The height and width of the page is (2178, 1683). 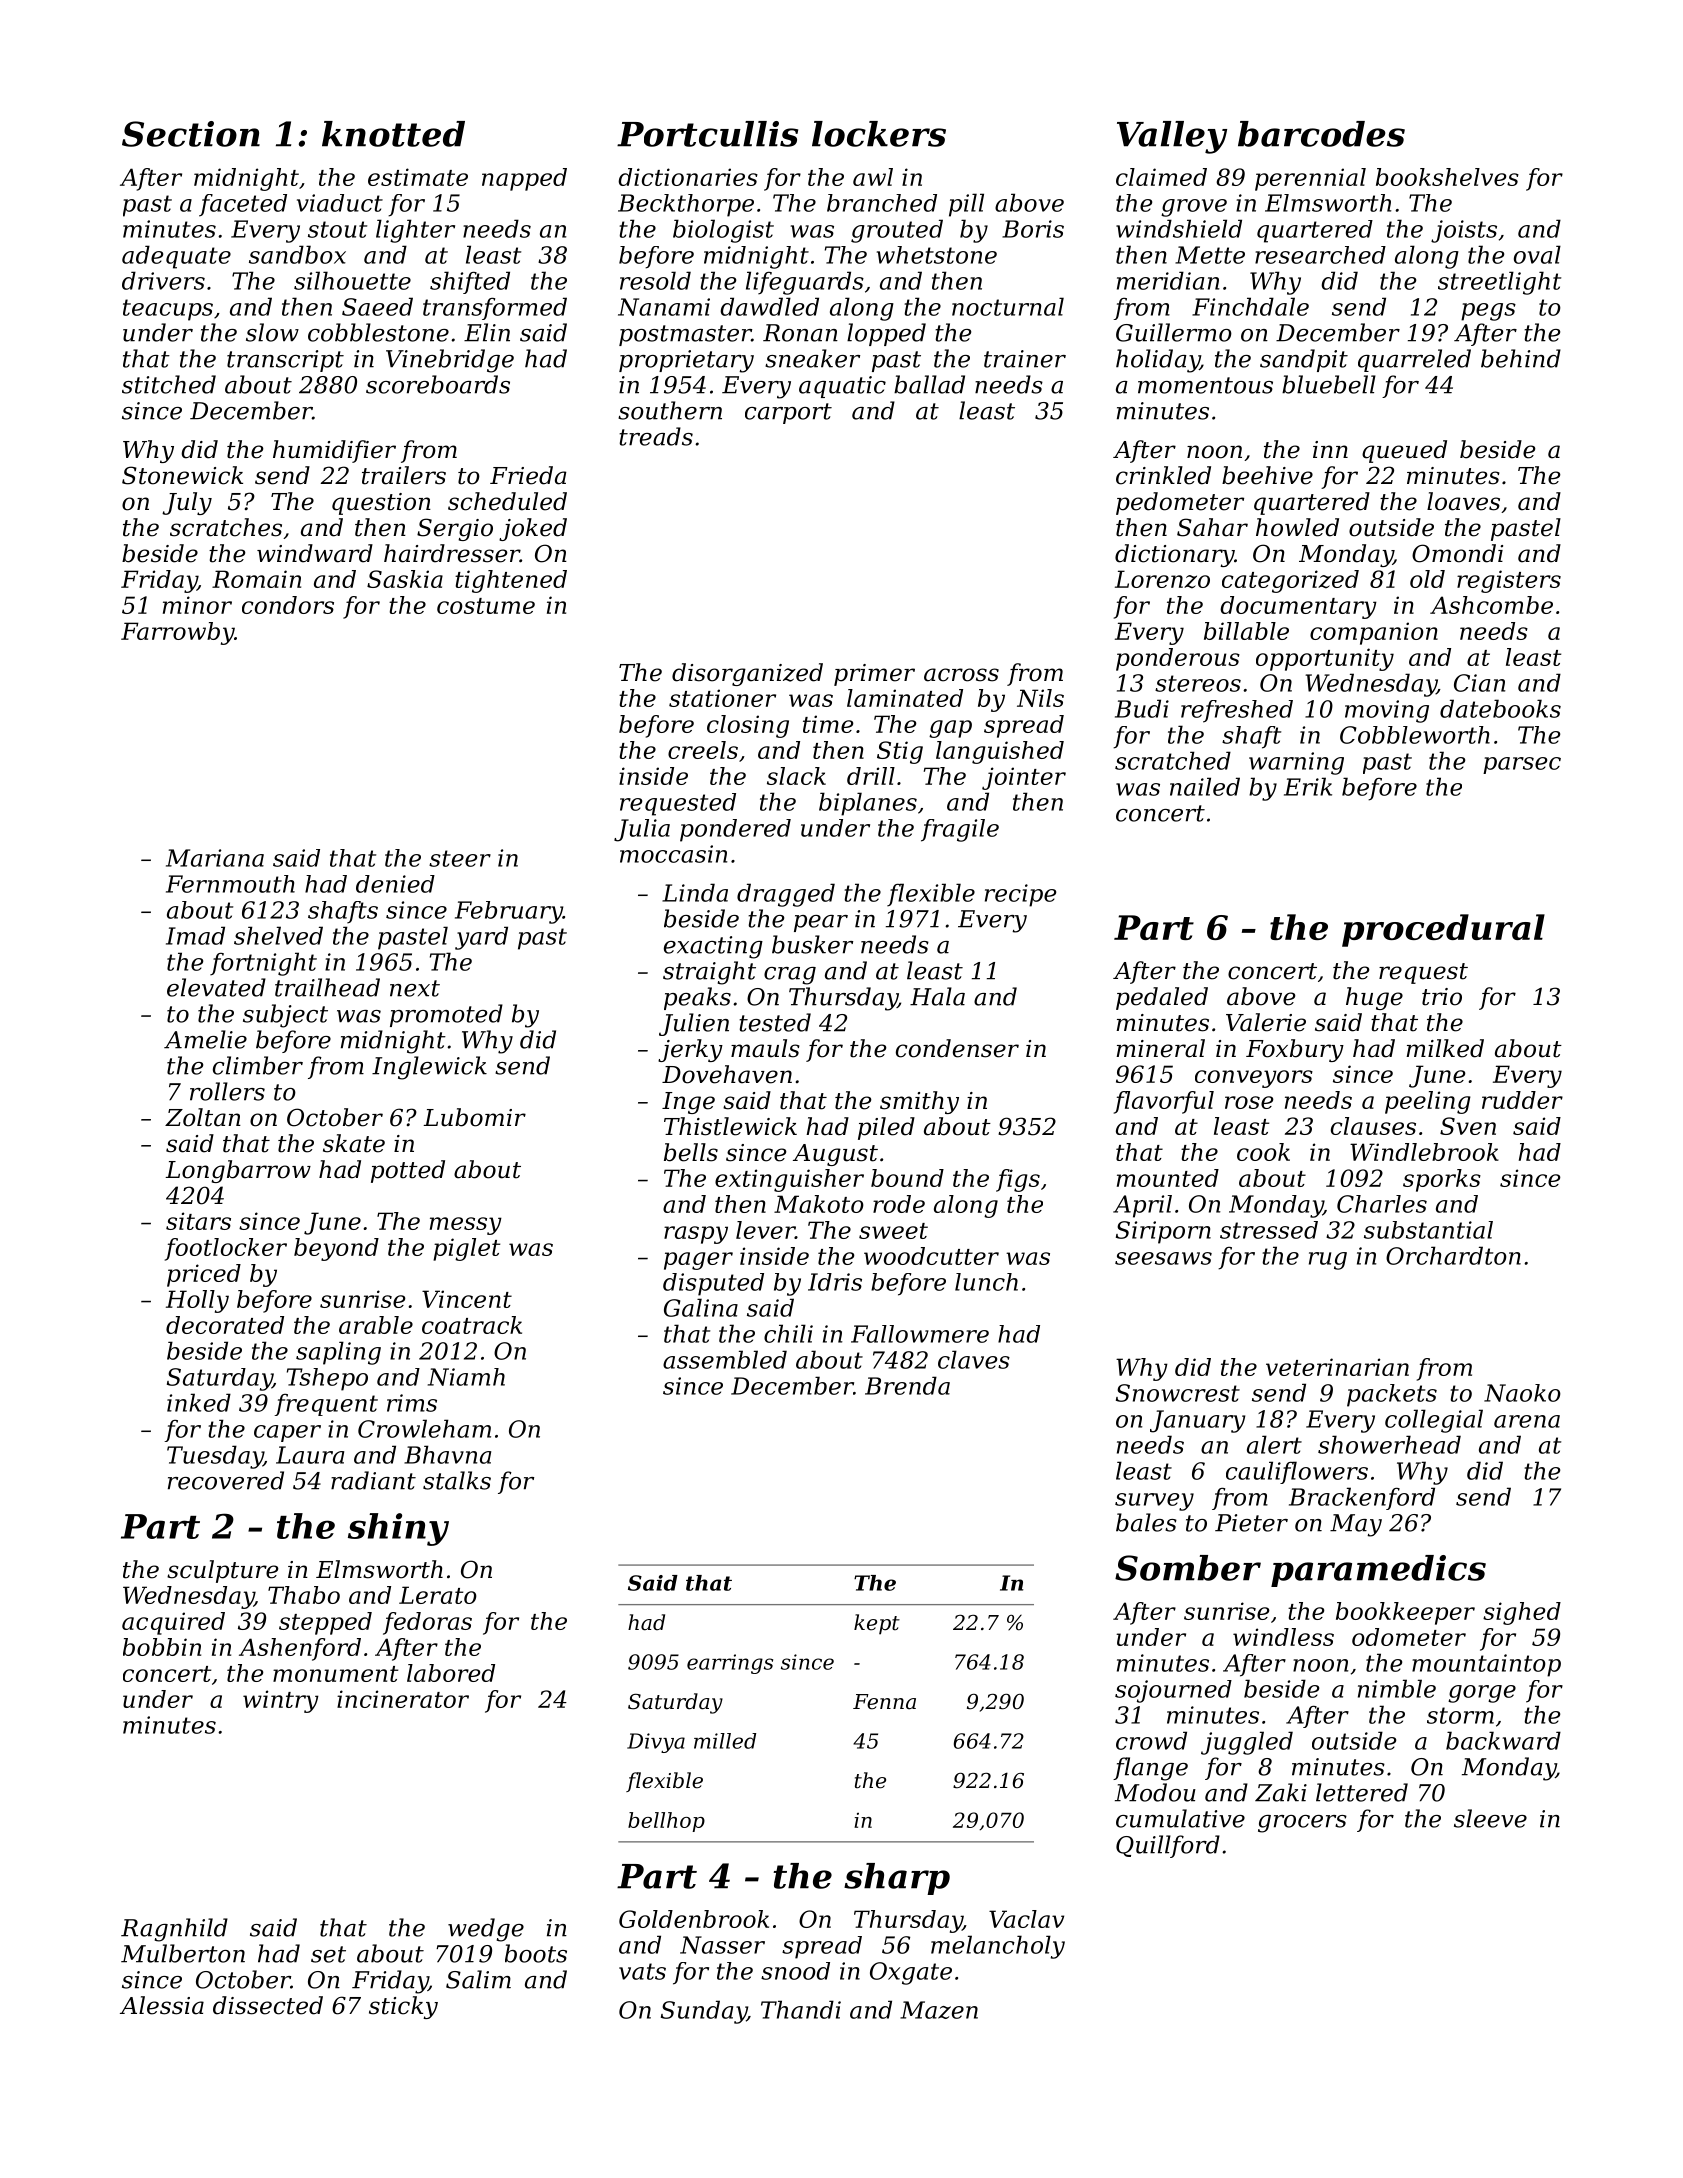 What do you see at coordinates (195, 935) in the page?
I see `Imad` at bounding box center [195, 935].
